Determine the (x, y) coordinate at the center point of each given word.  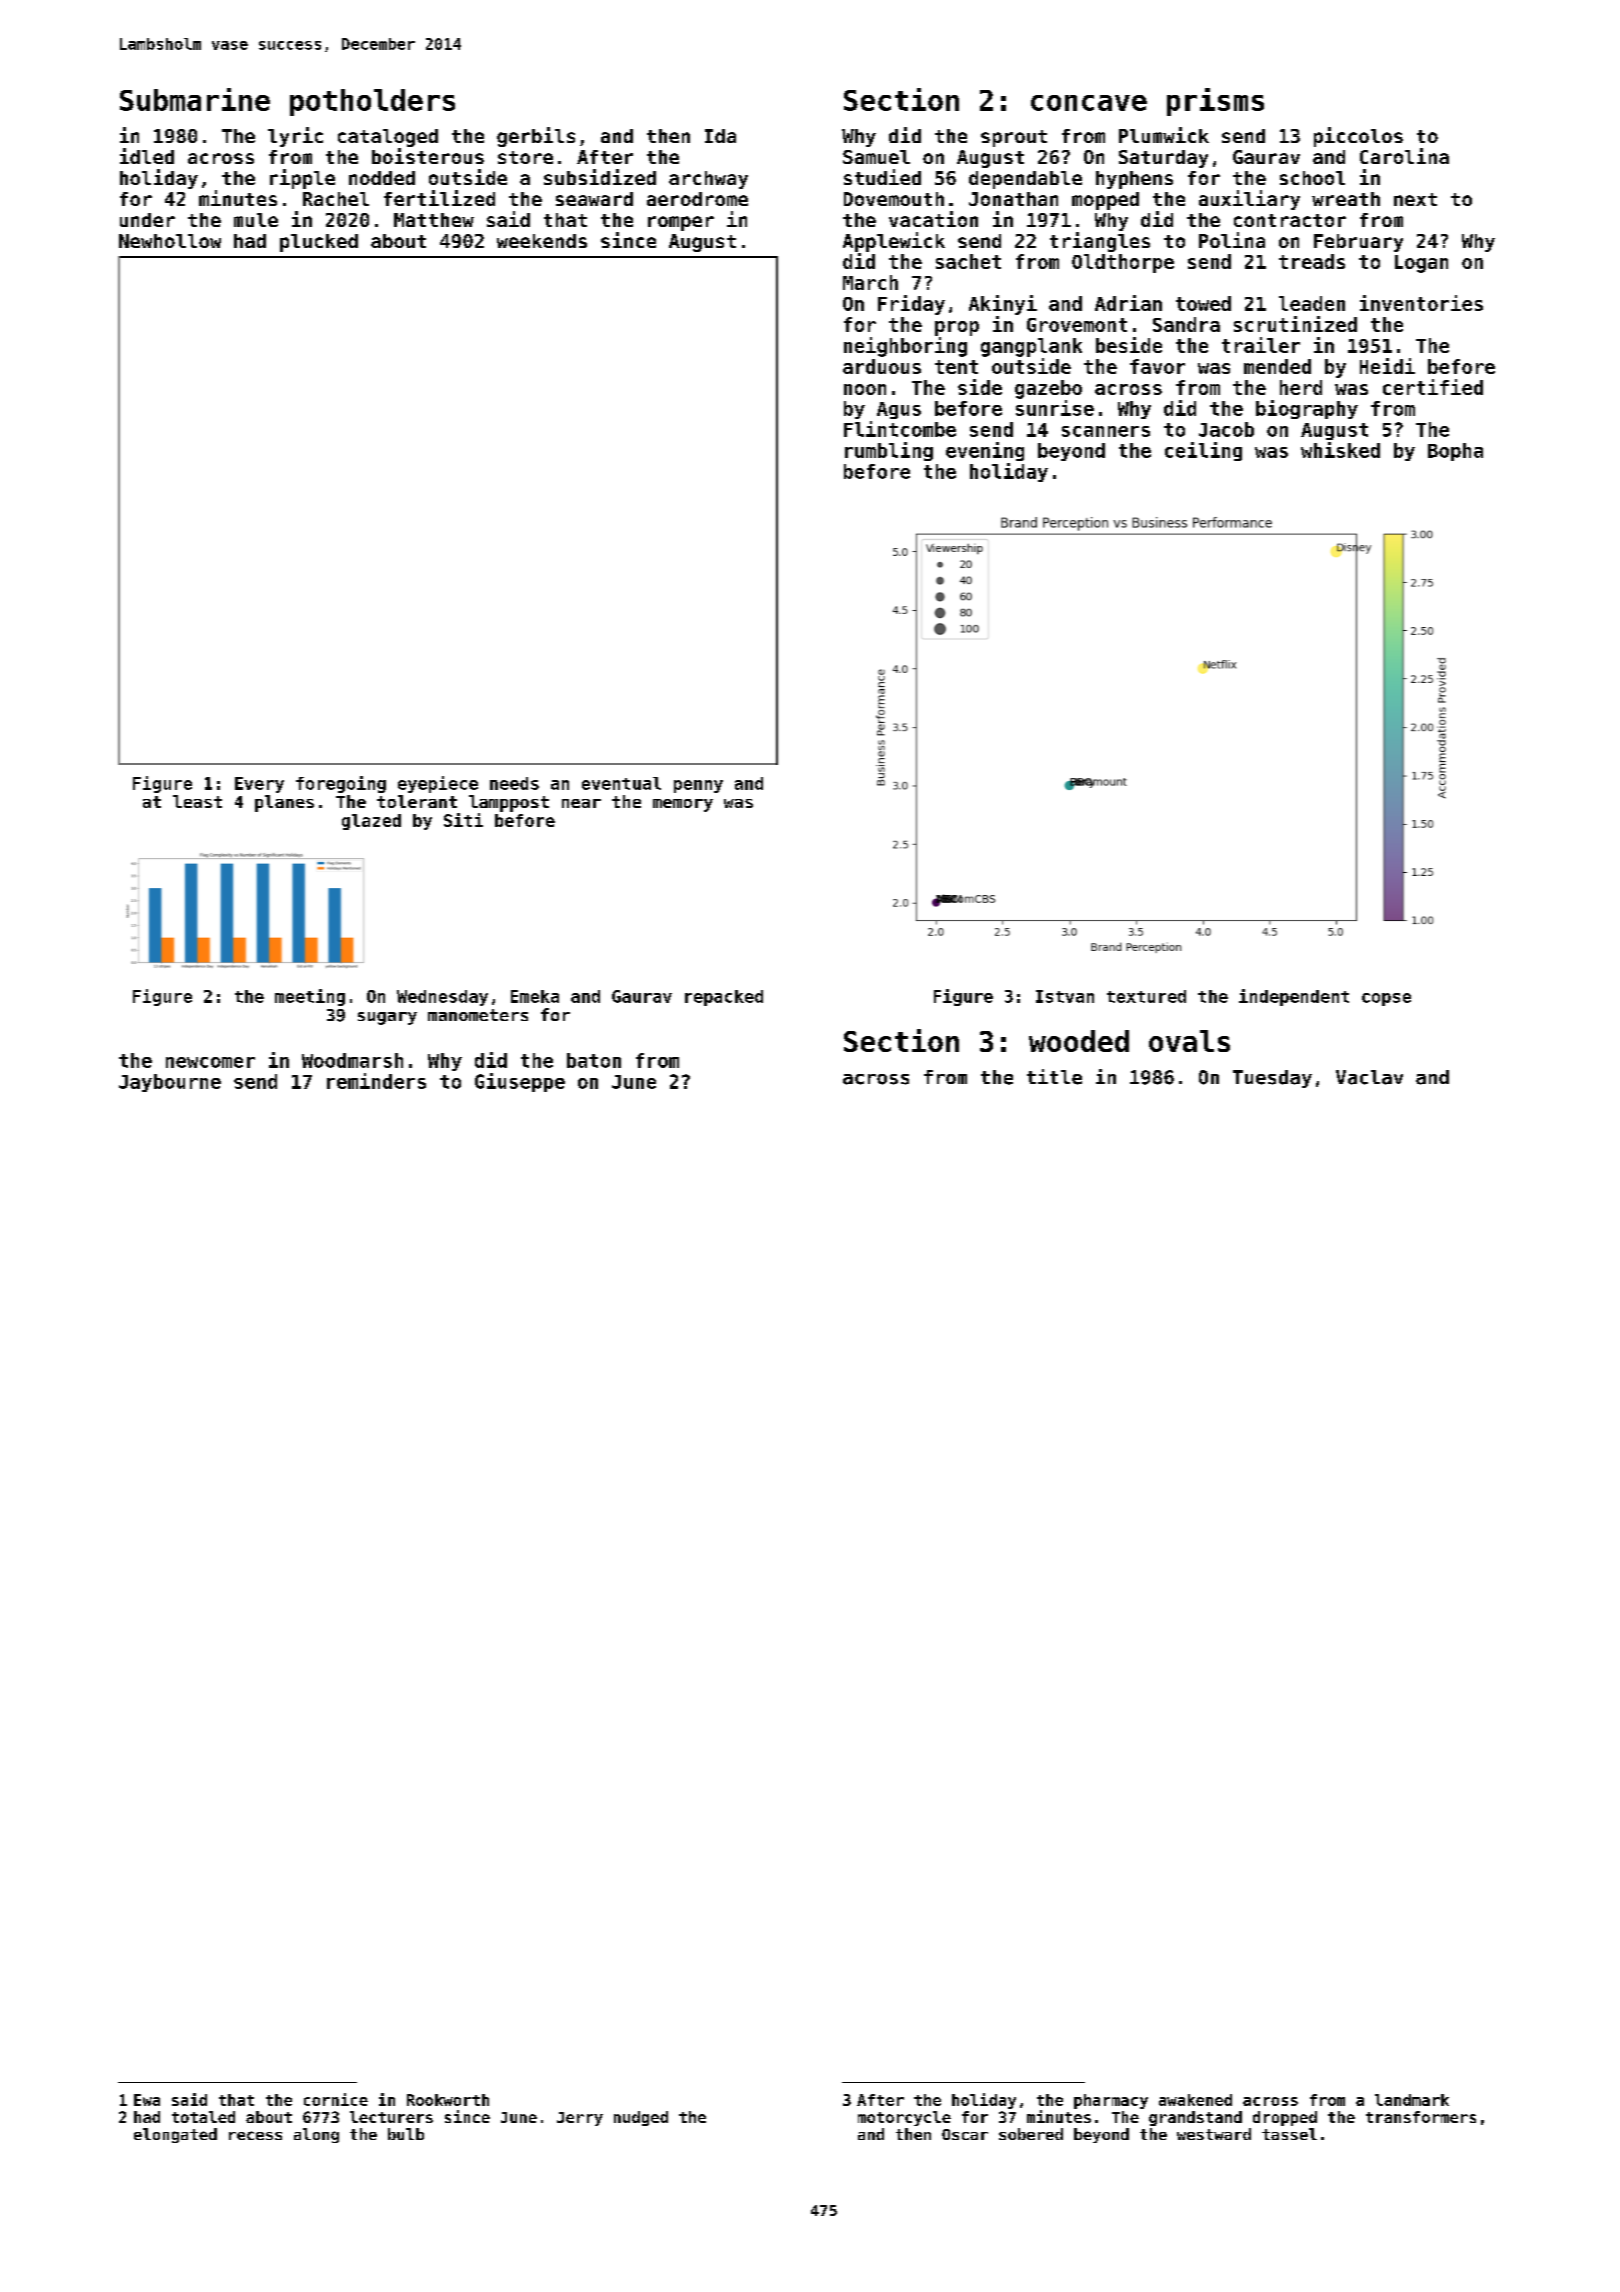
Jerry (580, 2119)
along (316, 2135)
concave (1089, 103)
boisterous (428, 156)
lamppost (509, 803)
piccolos (1358, 137)
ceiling (1203, 451)
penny (698, 786)
